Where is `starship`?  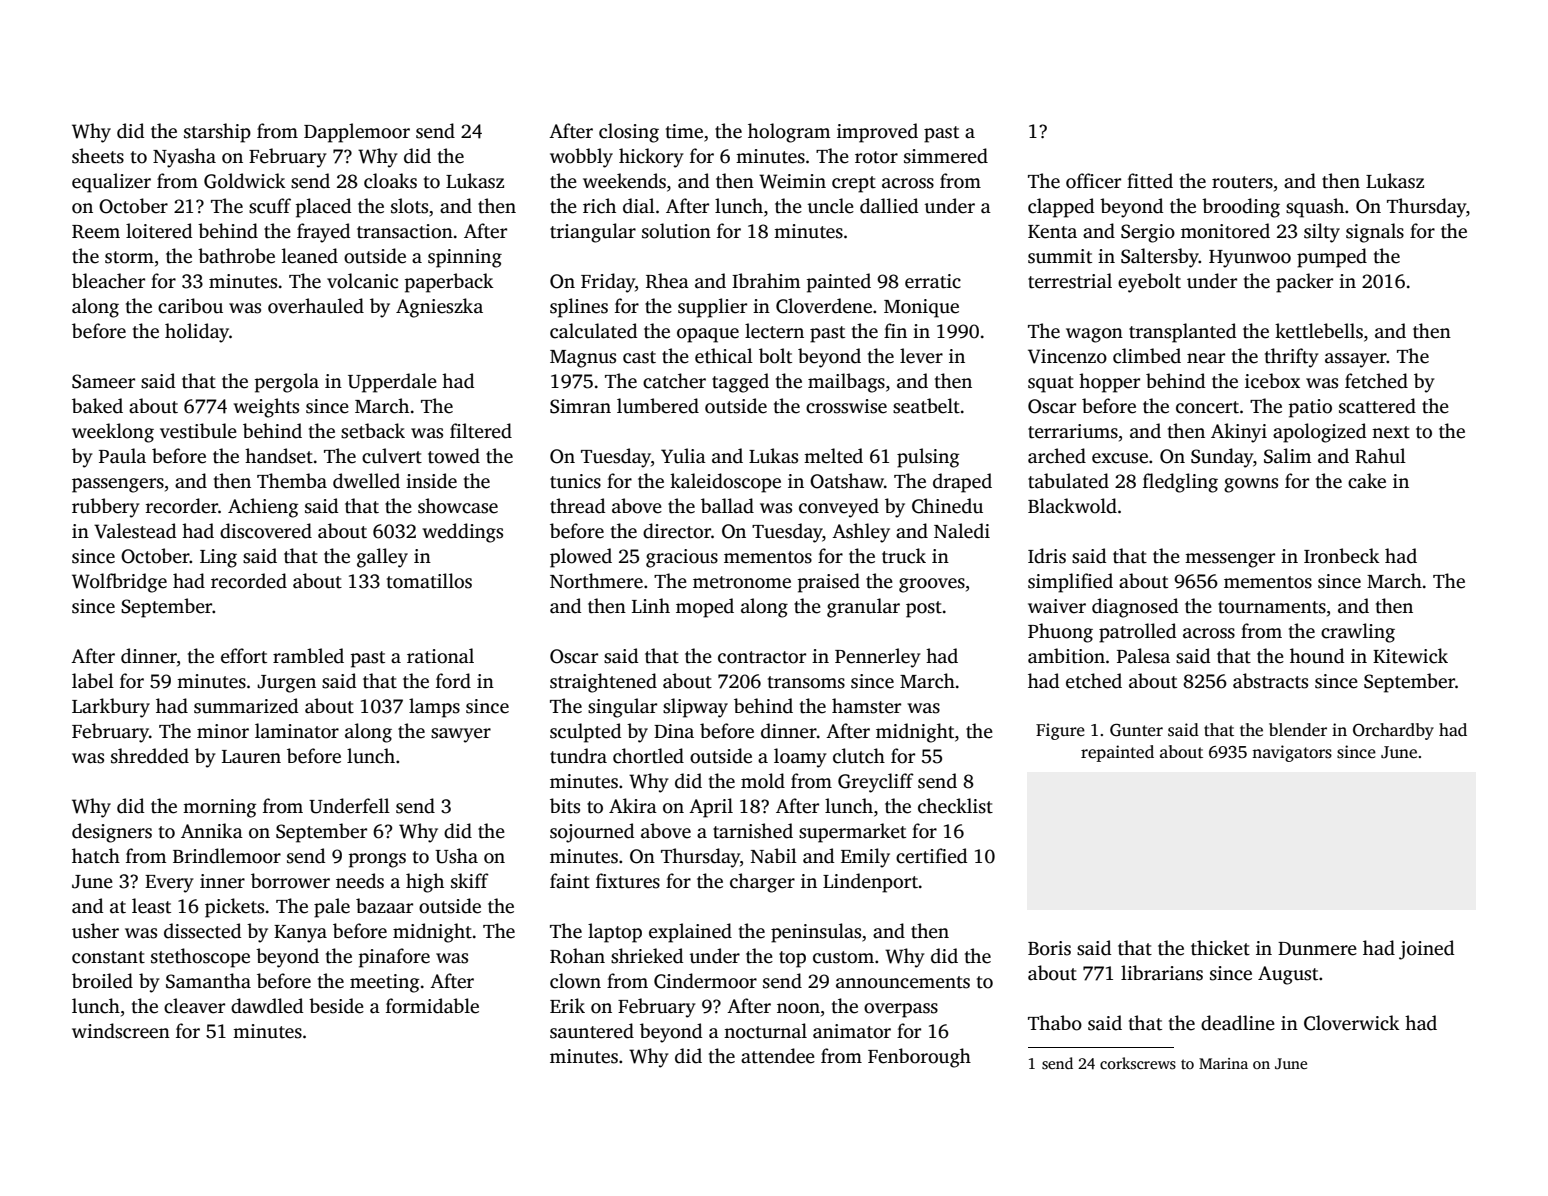 starship is located at coordinates (217, 133).
